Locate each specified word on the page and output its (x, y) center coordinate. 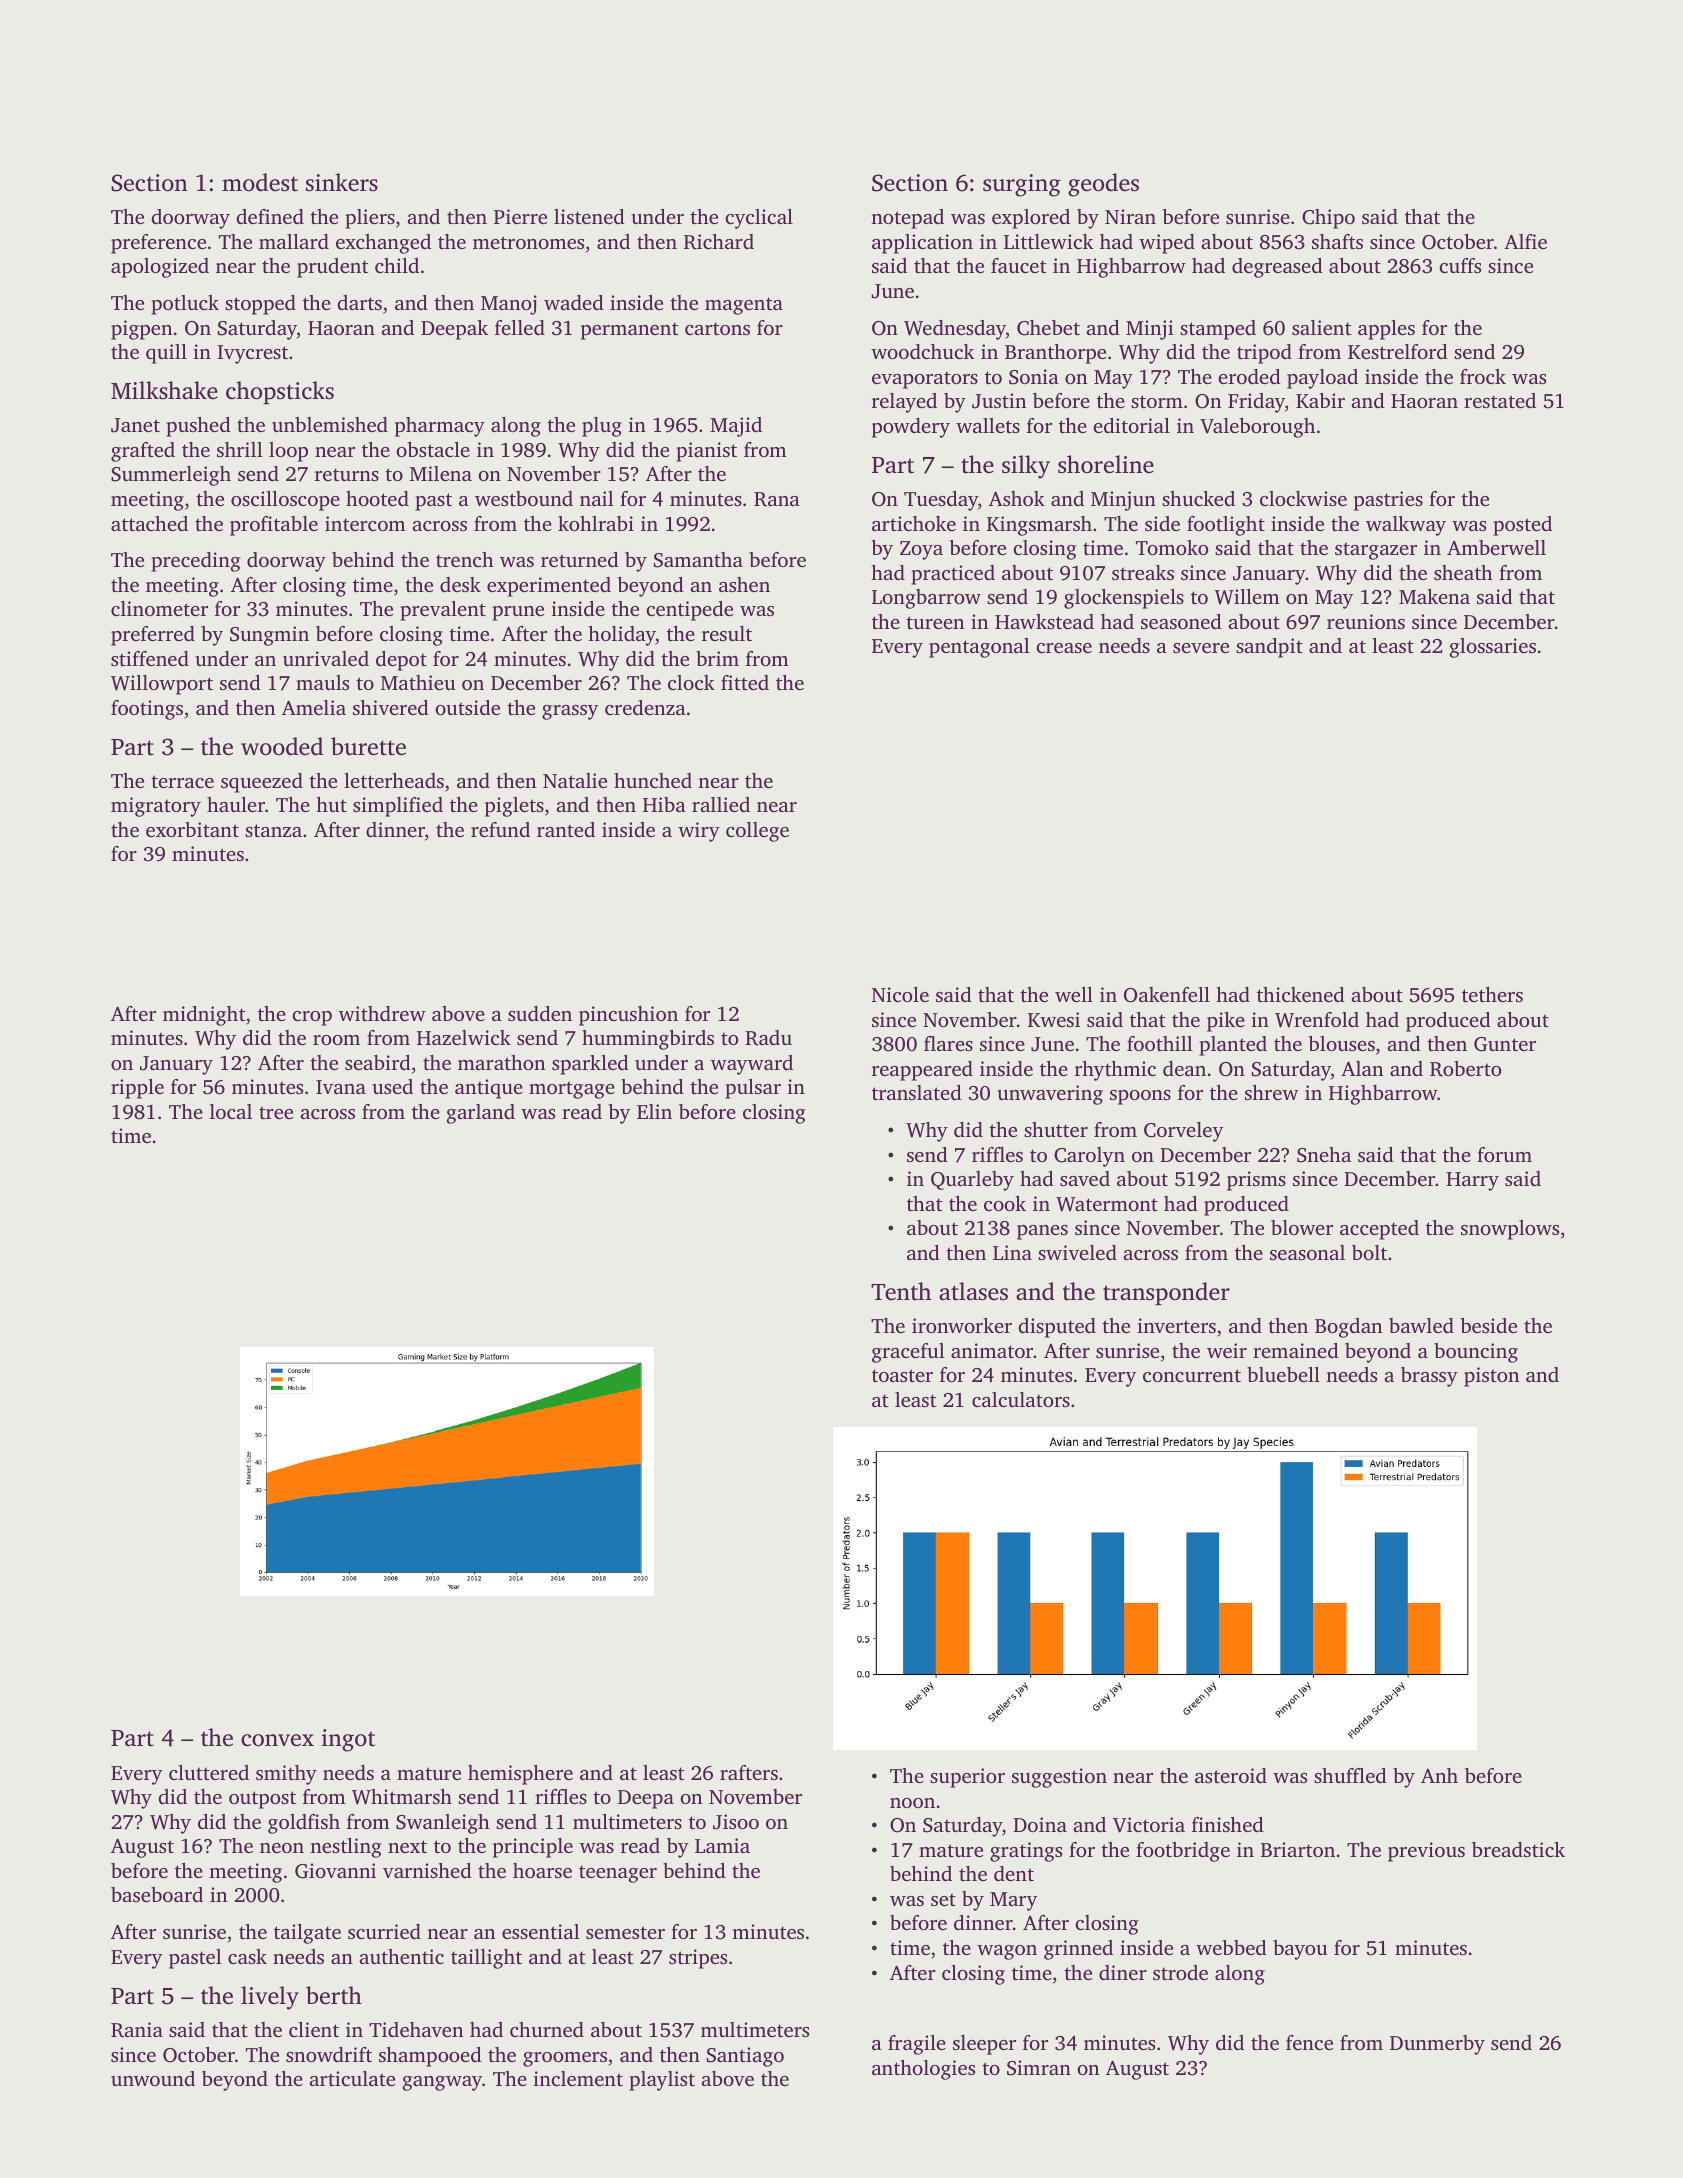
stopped (260, 305)
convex (277, 1740)
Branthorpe (1055, 354)
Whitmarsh (402, 1797)
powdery (911, 428)
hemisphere (520, 1775)
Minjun (1123, 501)
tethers (1492, 994)
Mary (1013, 1901)
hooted (377, 498)
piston (1491, 1377)
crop (312, 1018)
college (757, 832)
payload (1322, 379)
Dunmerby (1437, 2045)
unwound (153, 2078)
